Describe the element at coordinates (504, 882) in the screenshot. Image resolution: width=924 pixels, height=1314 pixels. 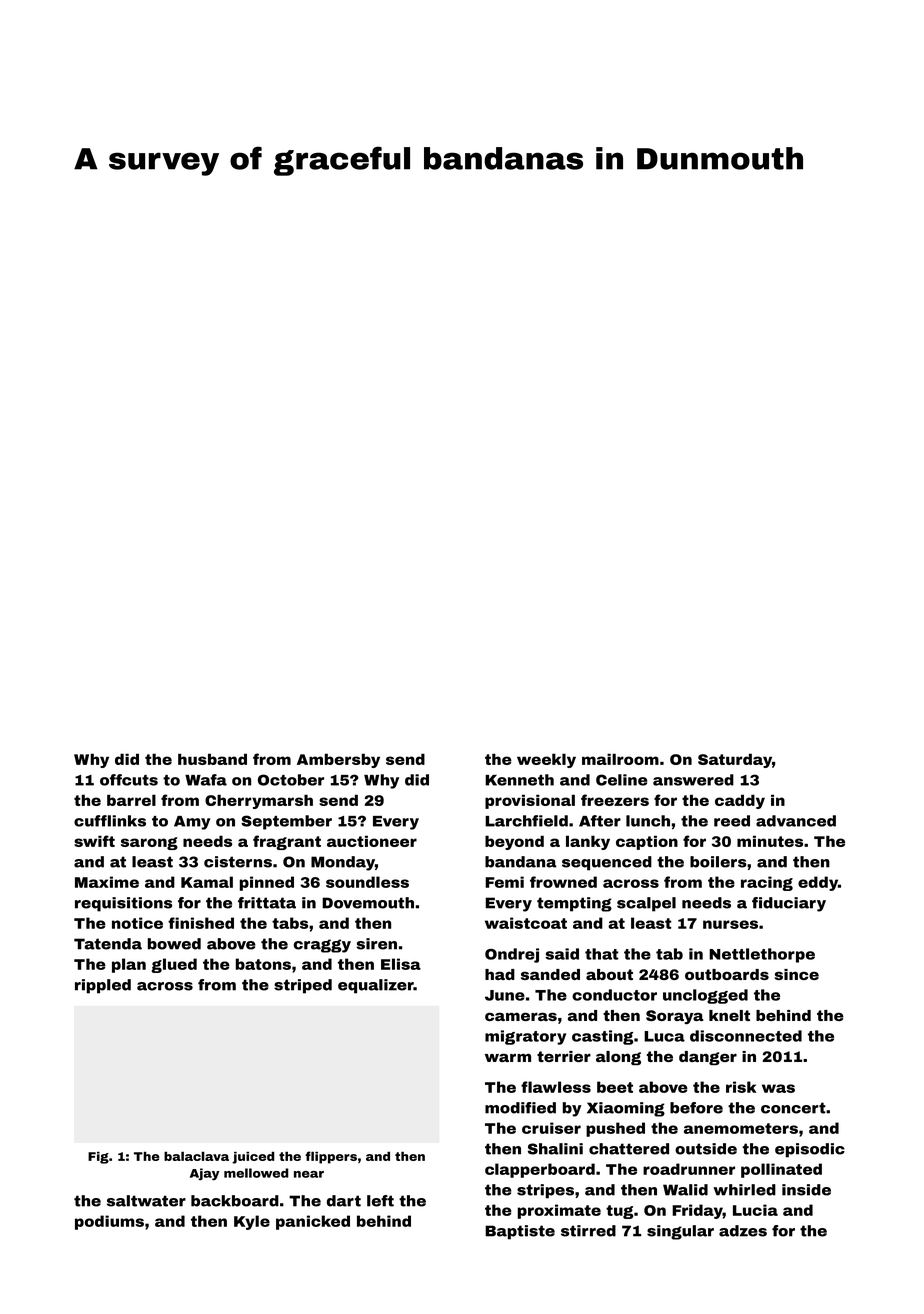
I see `Femi` at that location.
